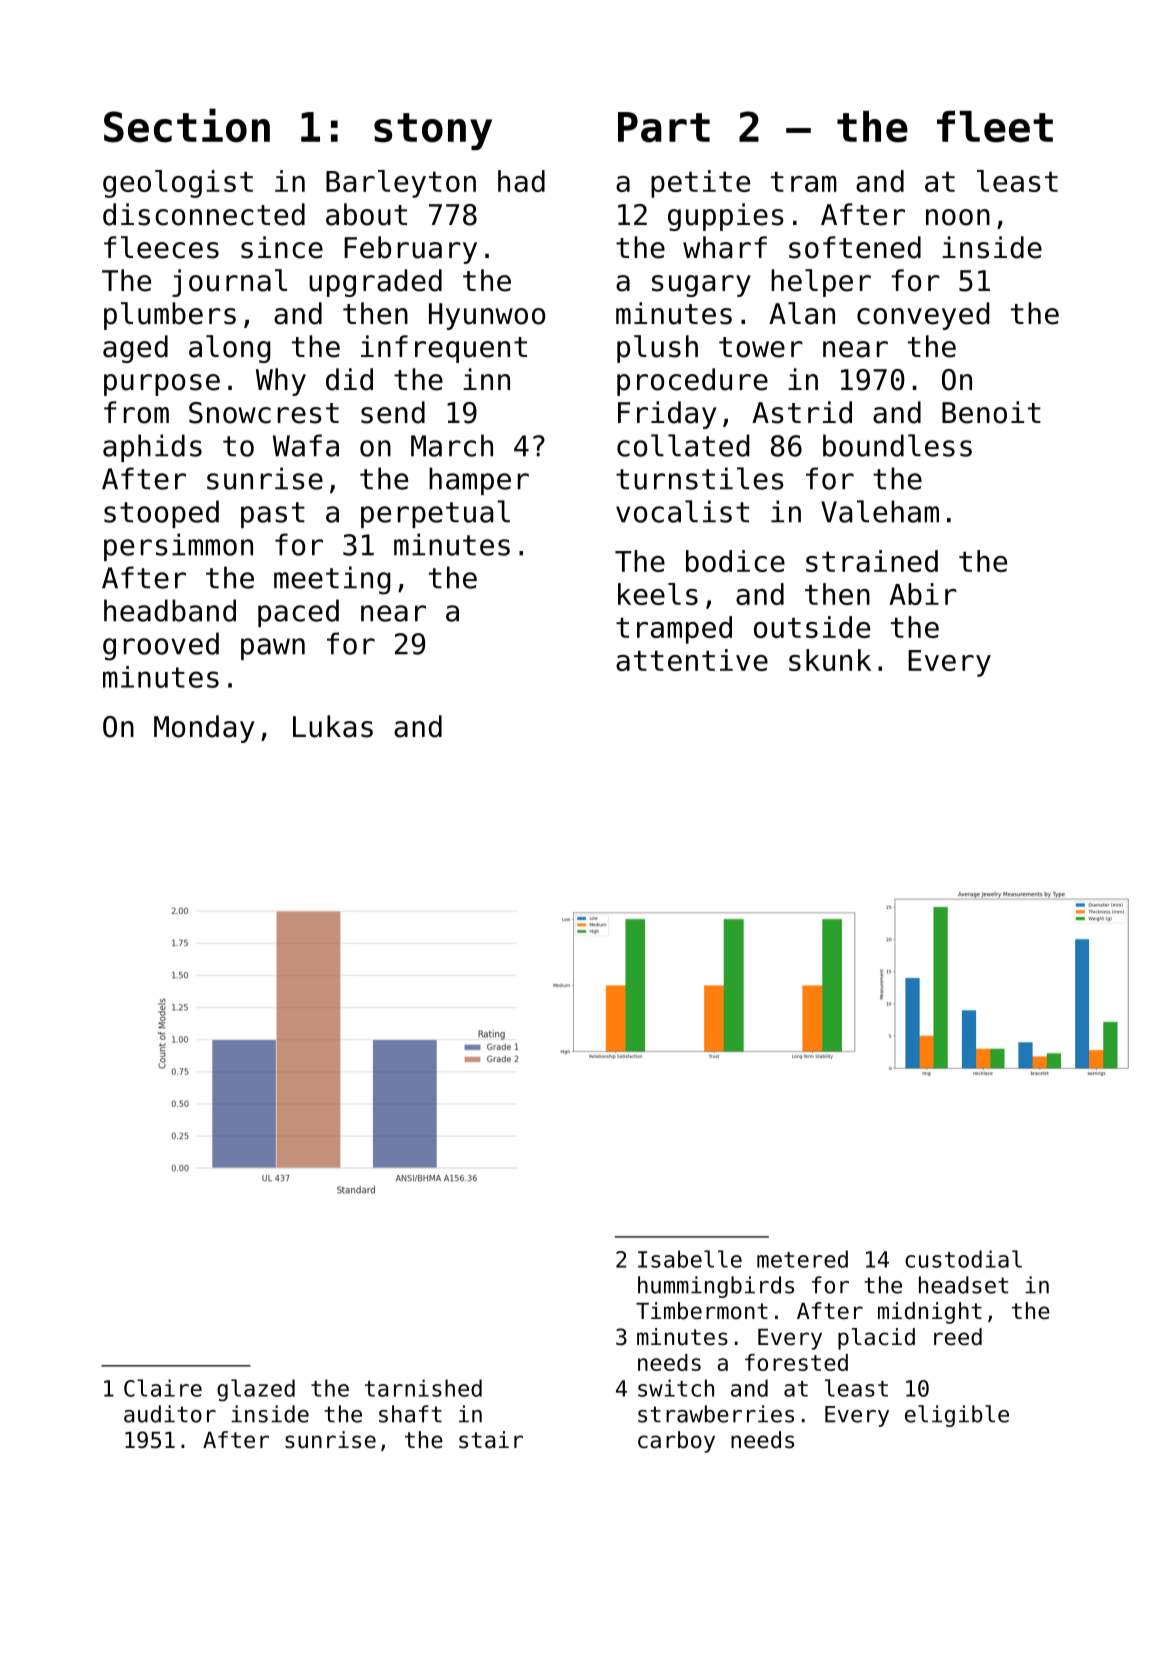  Describe the element at coordinates (423, 1388) in the page. I see `tarnished` at that location.
